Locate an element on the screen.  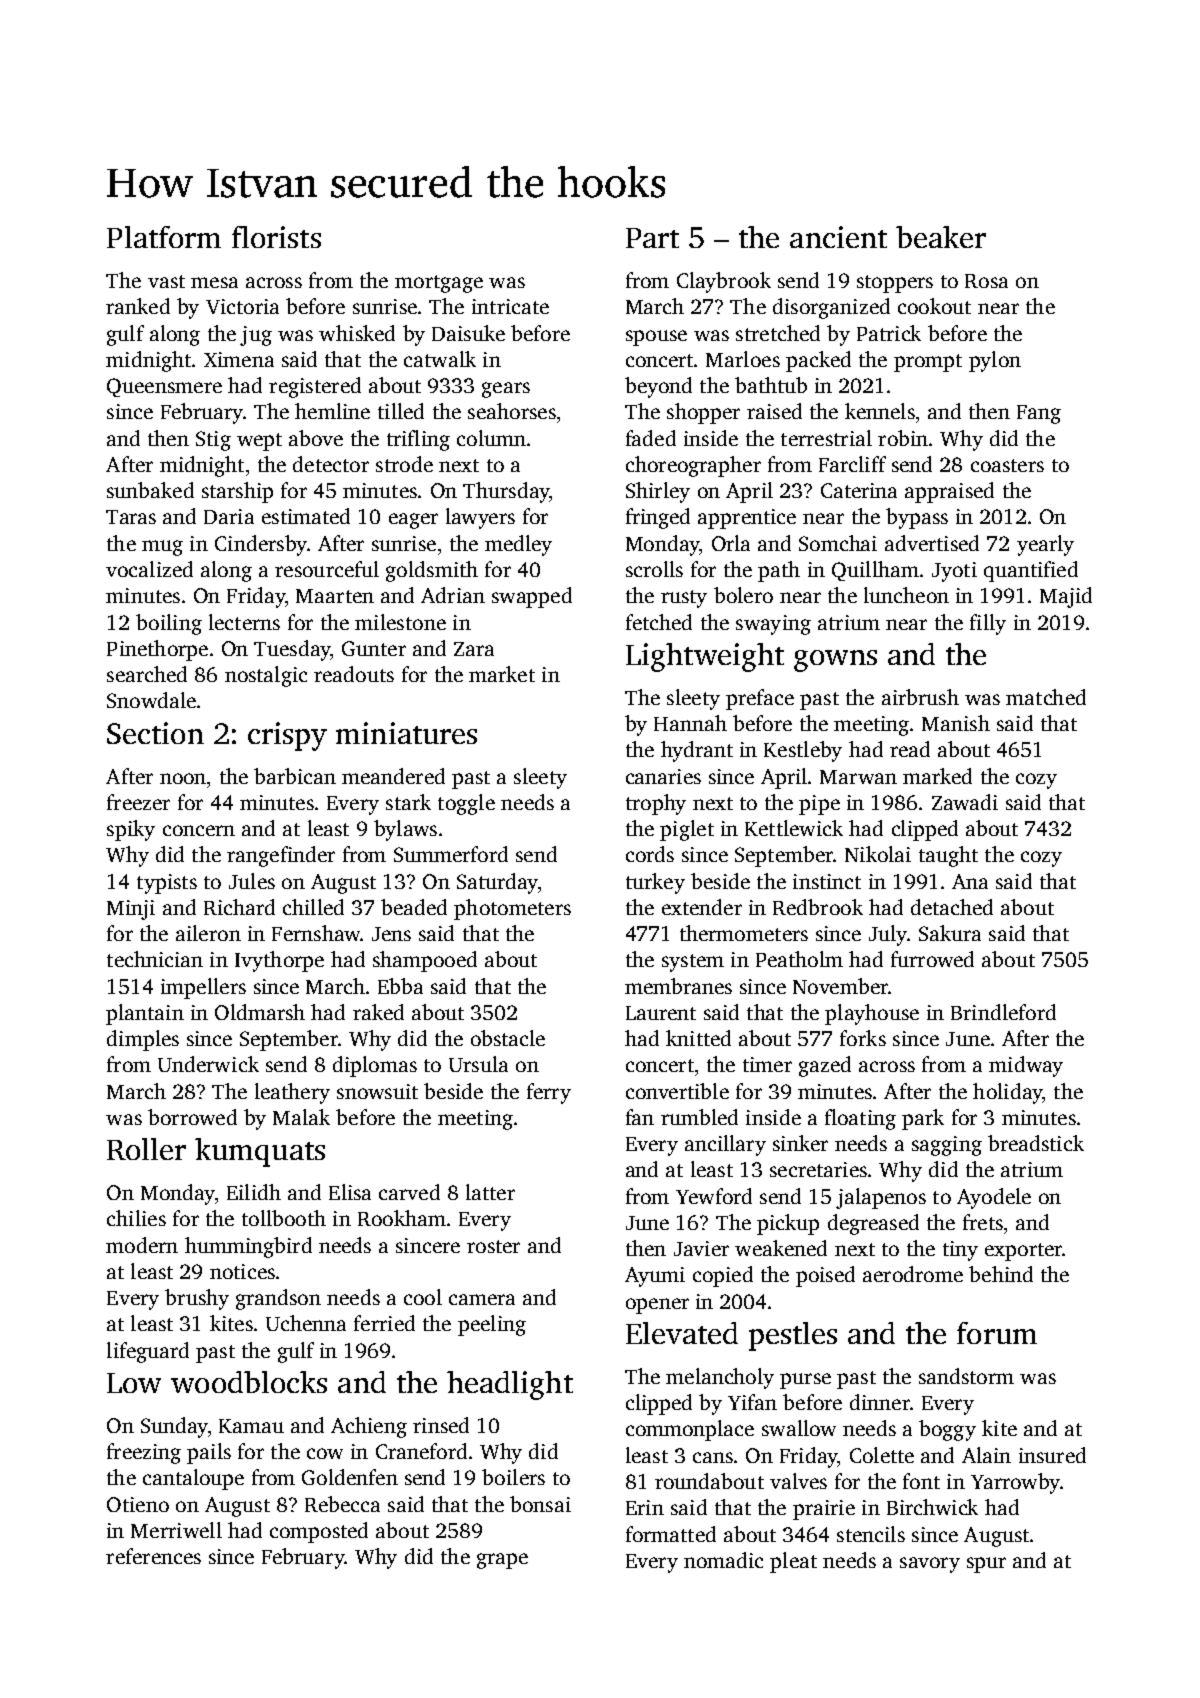
cow is located at coordinates (325, 1453).
